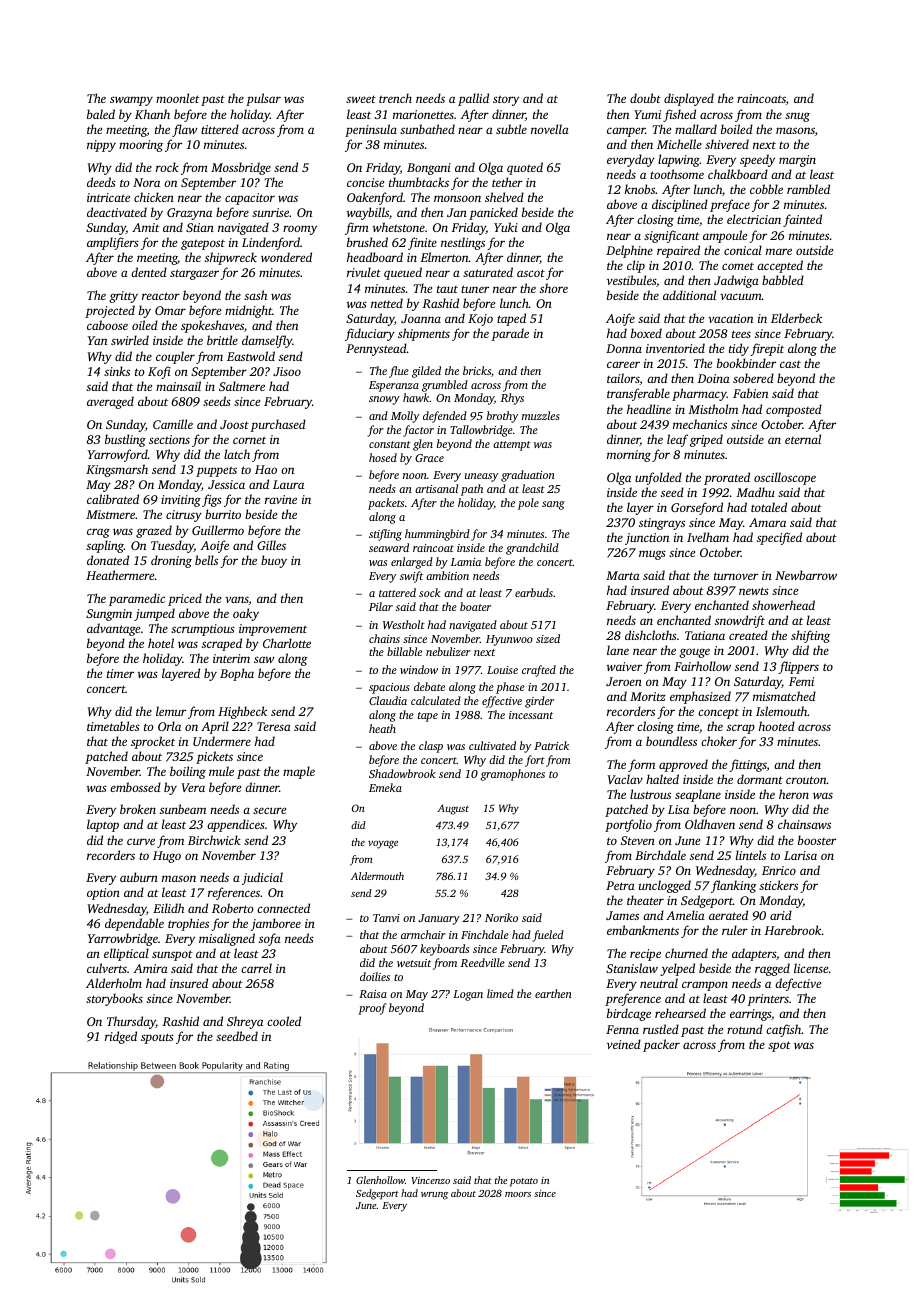 Image resolution: width=924 pixels, height=1308 pixels. Describe the element at coordinates (121, 1037) in the screenshot. I see `ridged` at that location.
